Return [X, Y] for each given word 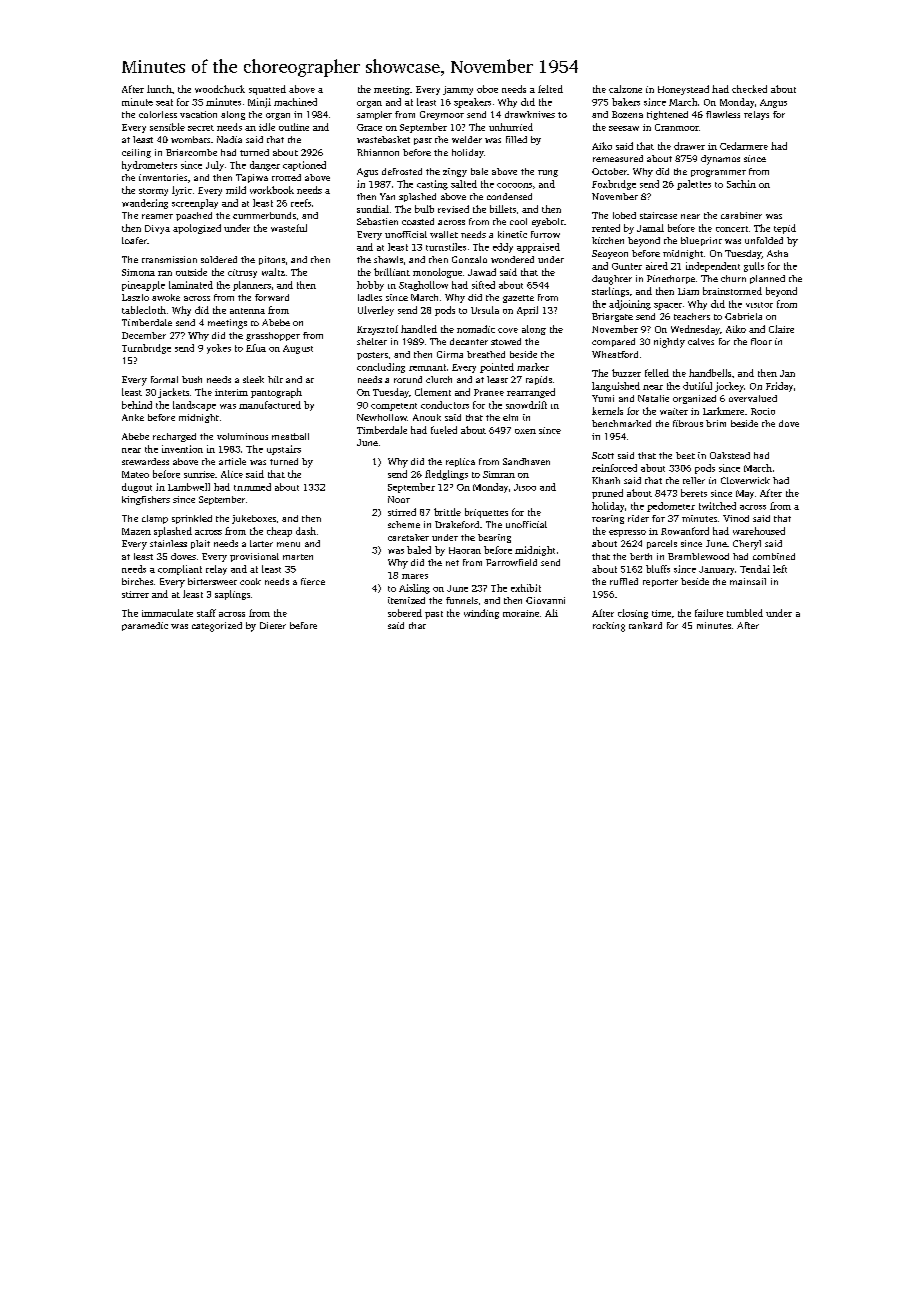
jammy [458, 90]
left [780, 569]
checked [749, 89]
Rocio [763, 411]
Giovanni [545, 600]
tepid [785, 229]
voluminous [242, 436]
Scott [603, 455]
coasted [418, 221]
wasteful [289, 228]
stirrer [135, 594]
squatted [267, 90]
